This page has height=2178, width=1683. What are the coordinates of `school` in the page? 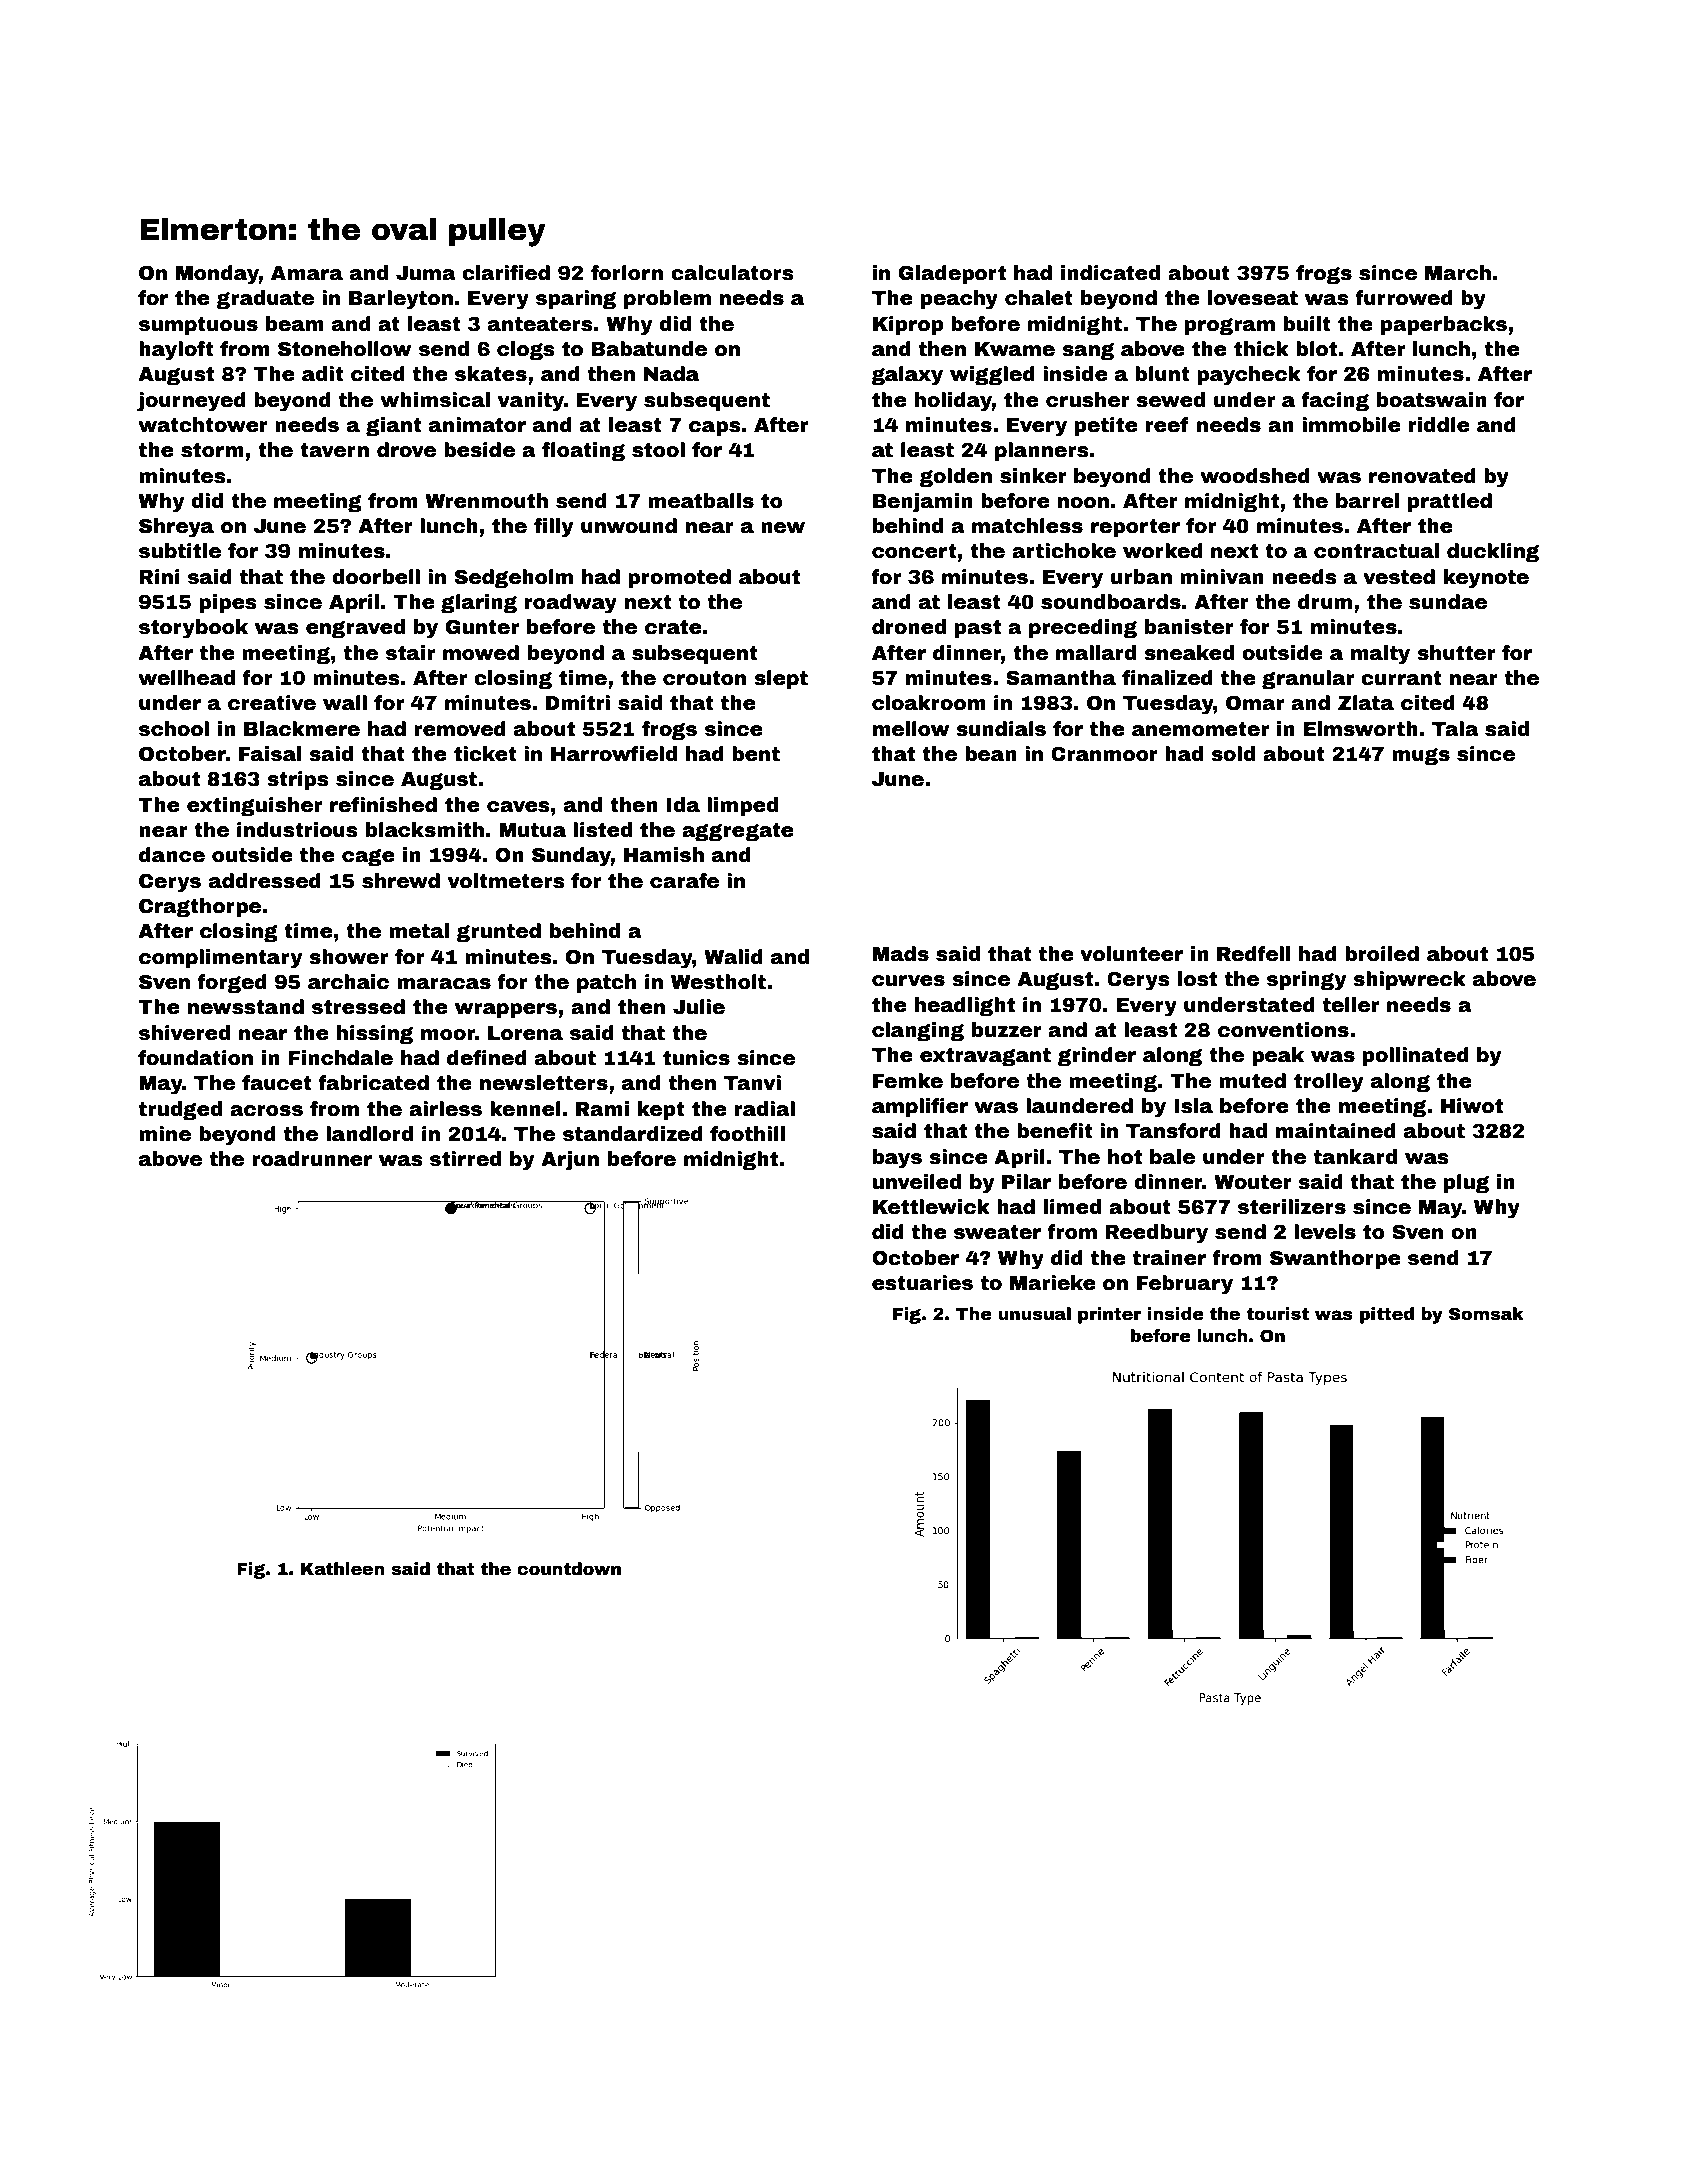 It's located at (174, 729).
